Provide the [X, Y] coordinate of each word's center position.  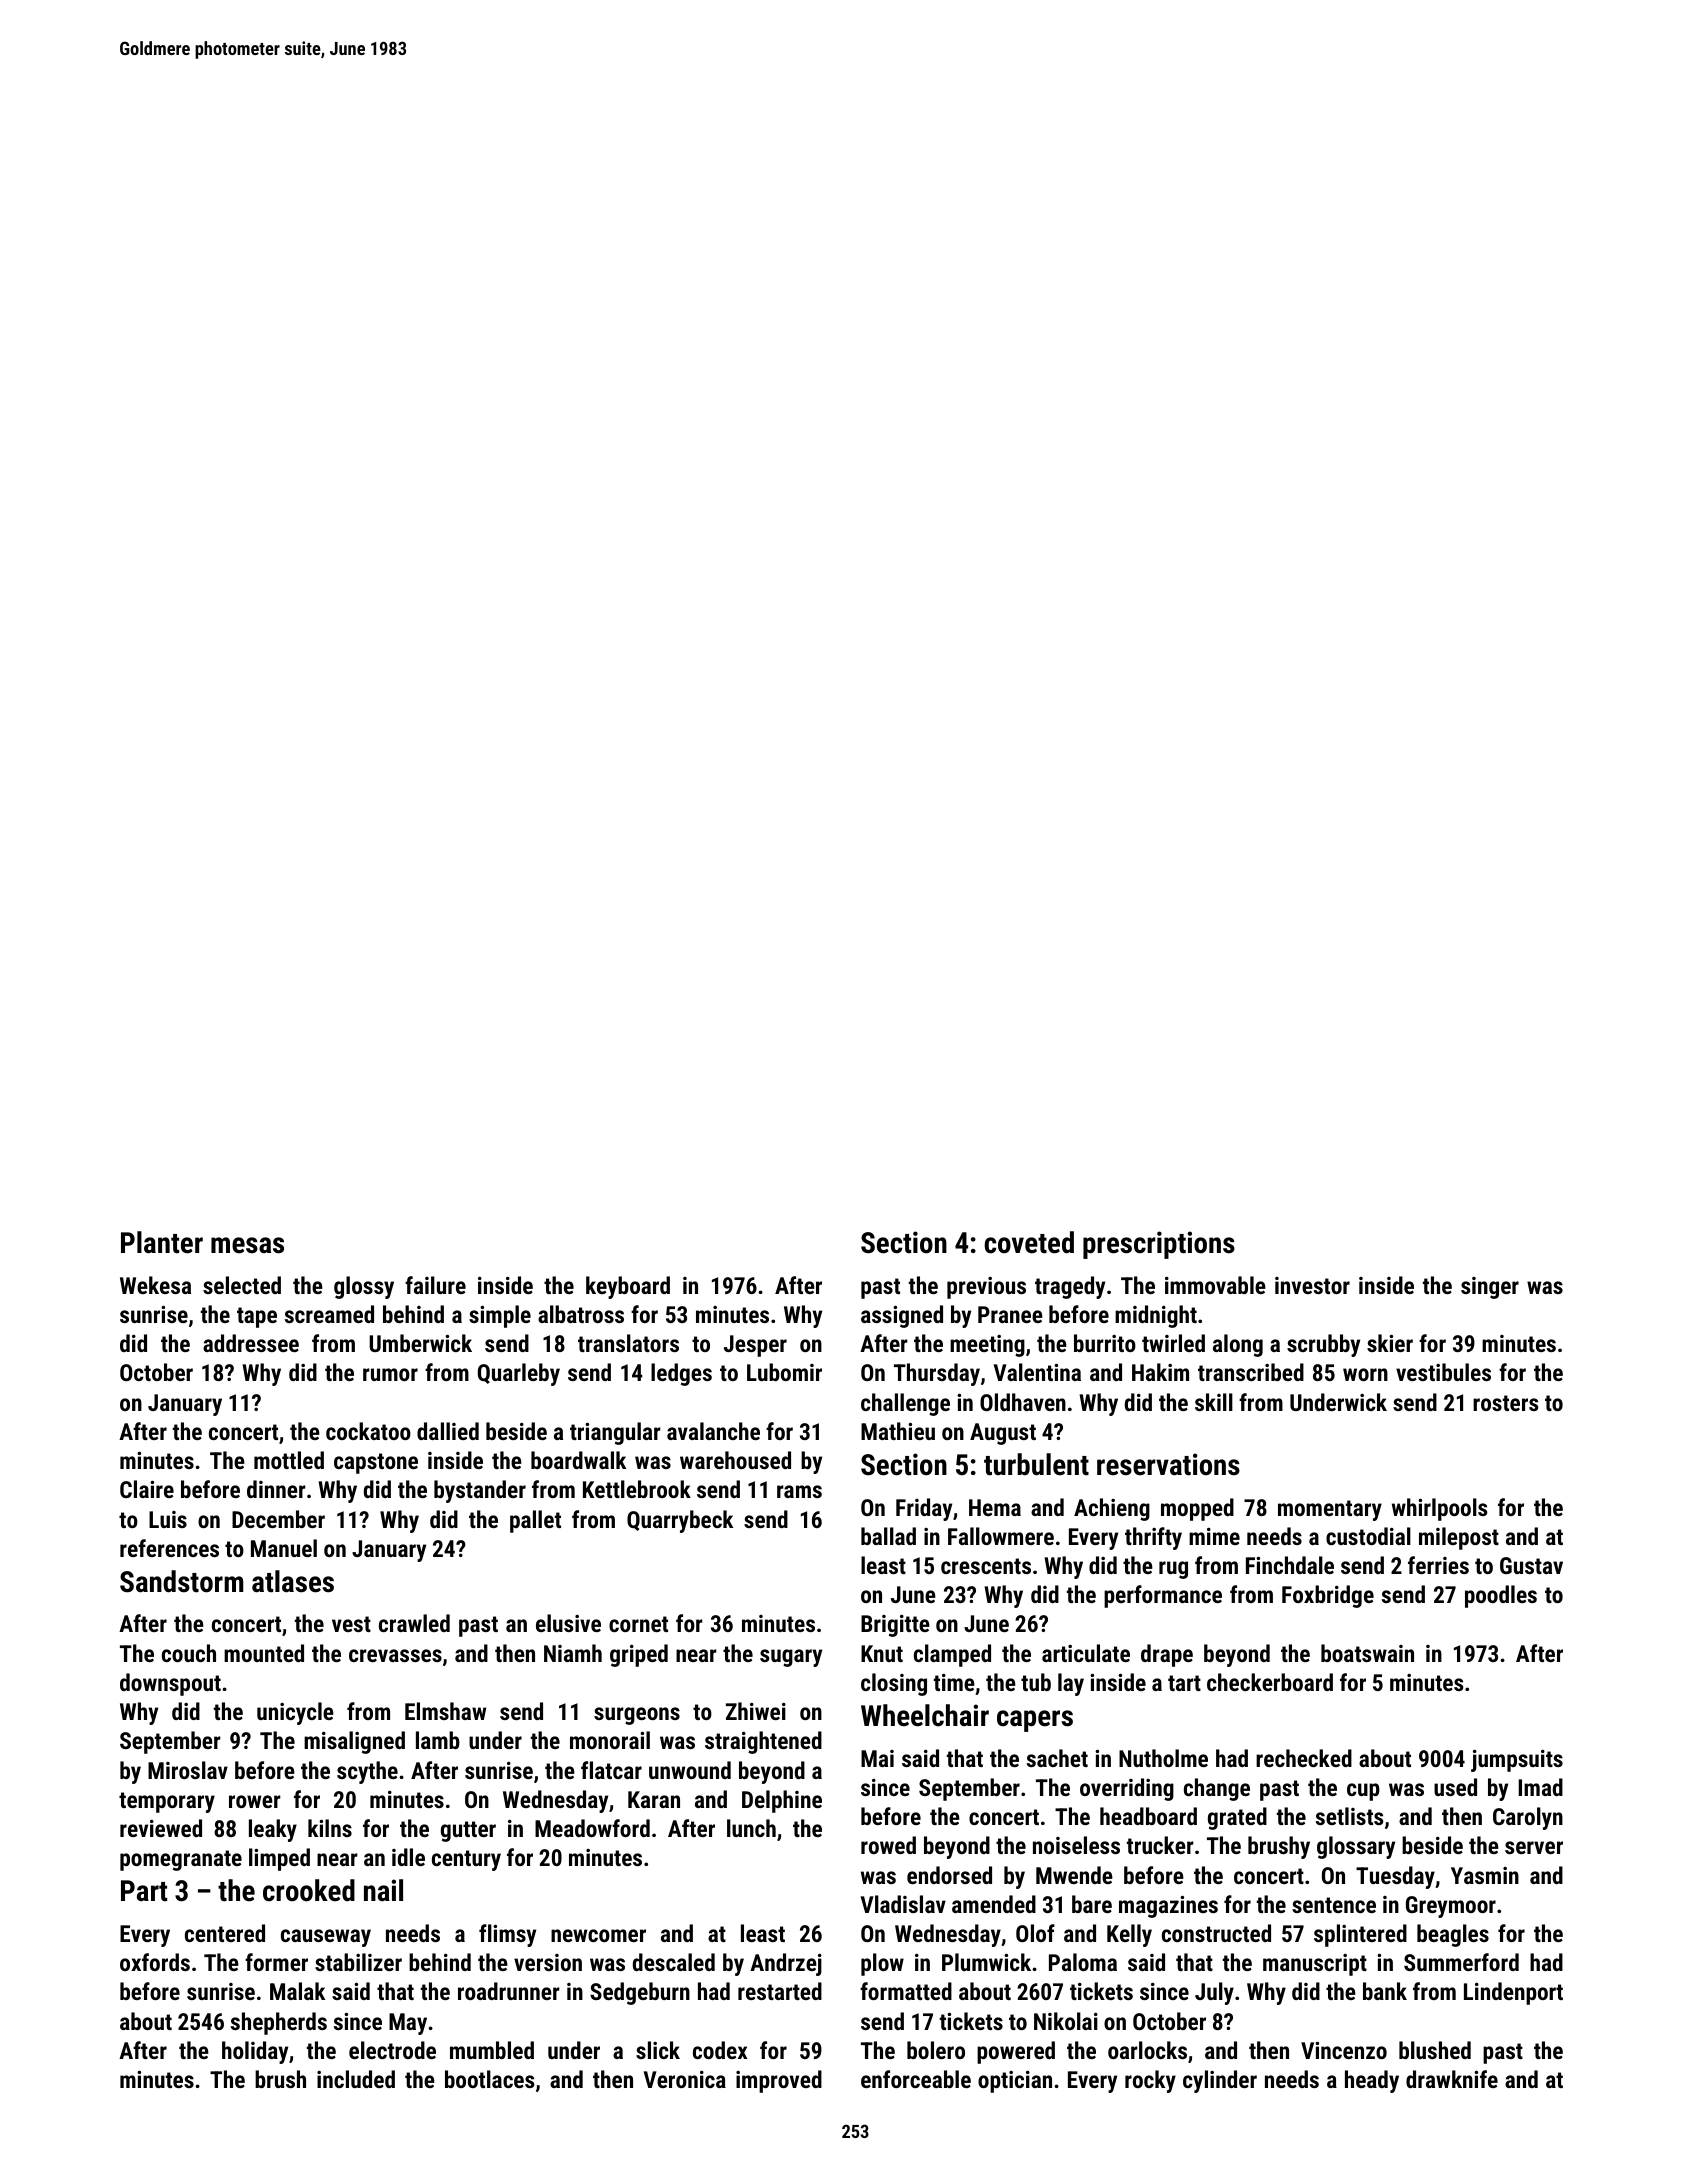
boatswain [1367, 1653]
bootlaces [490, 2079]
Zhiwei [756, 1711]
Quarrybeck [680, 1521]
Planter [162, 1242]
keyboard [628, 1287]
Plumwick [986, 1962]
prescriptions [1159, 1245]
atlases [293, 1581]
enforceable [916, 2079]
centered [225, 1933]
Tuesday [1395, 1877]
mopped [1197, 1509]
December [278, 1519]
